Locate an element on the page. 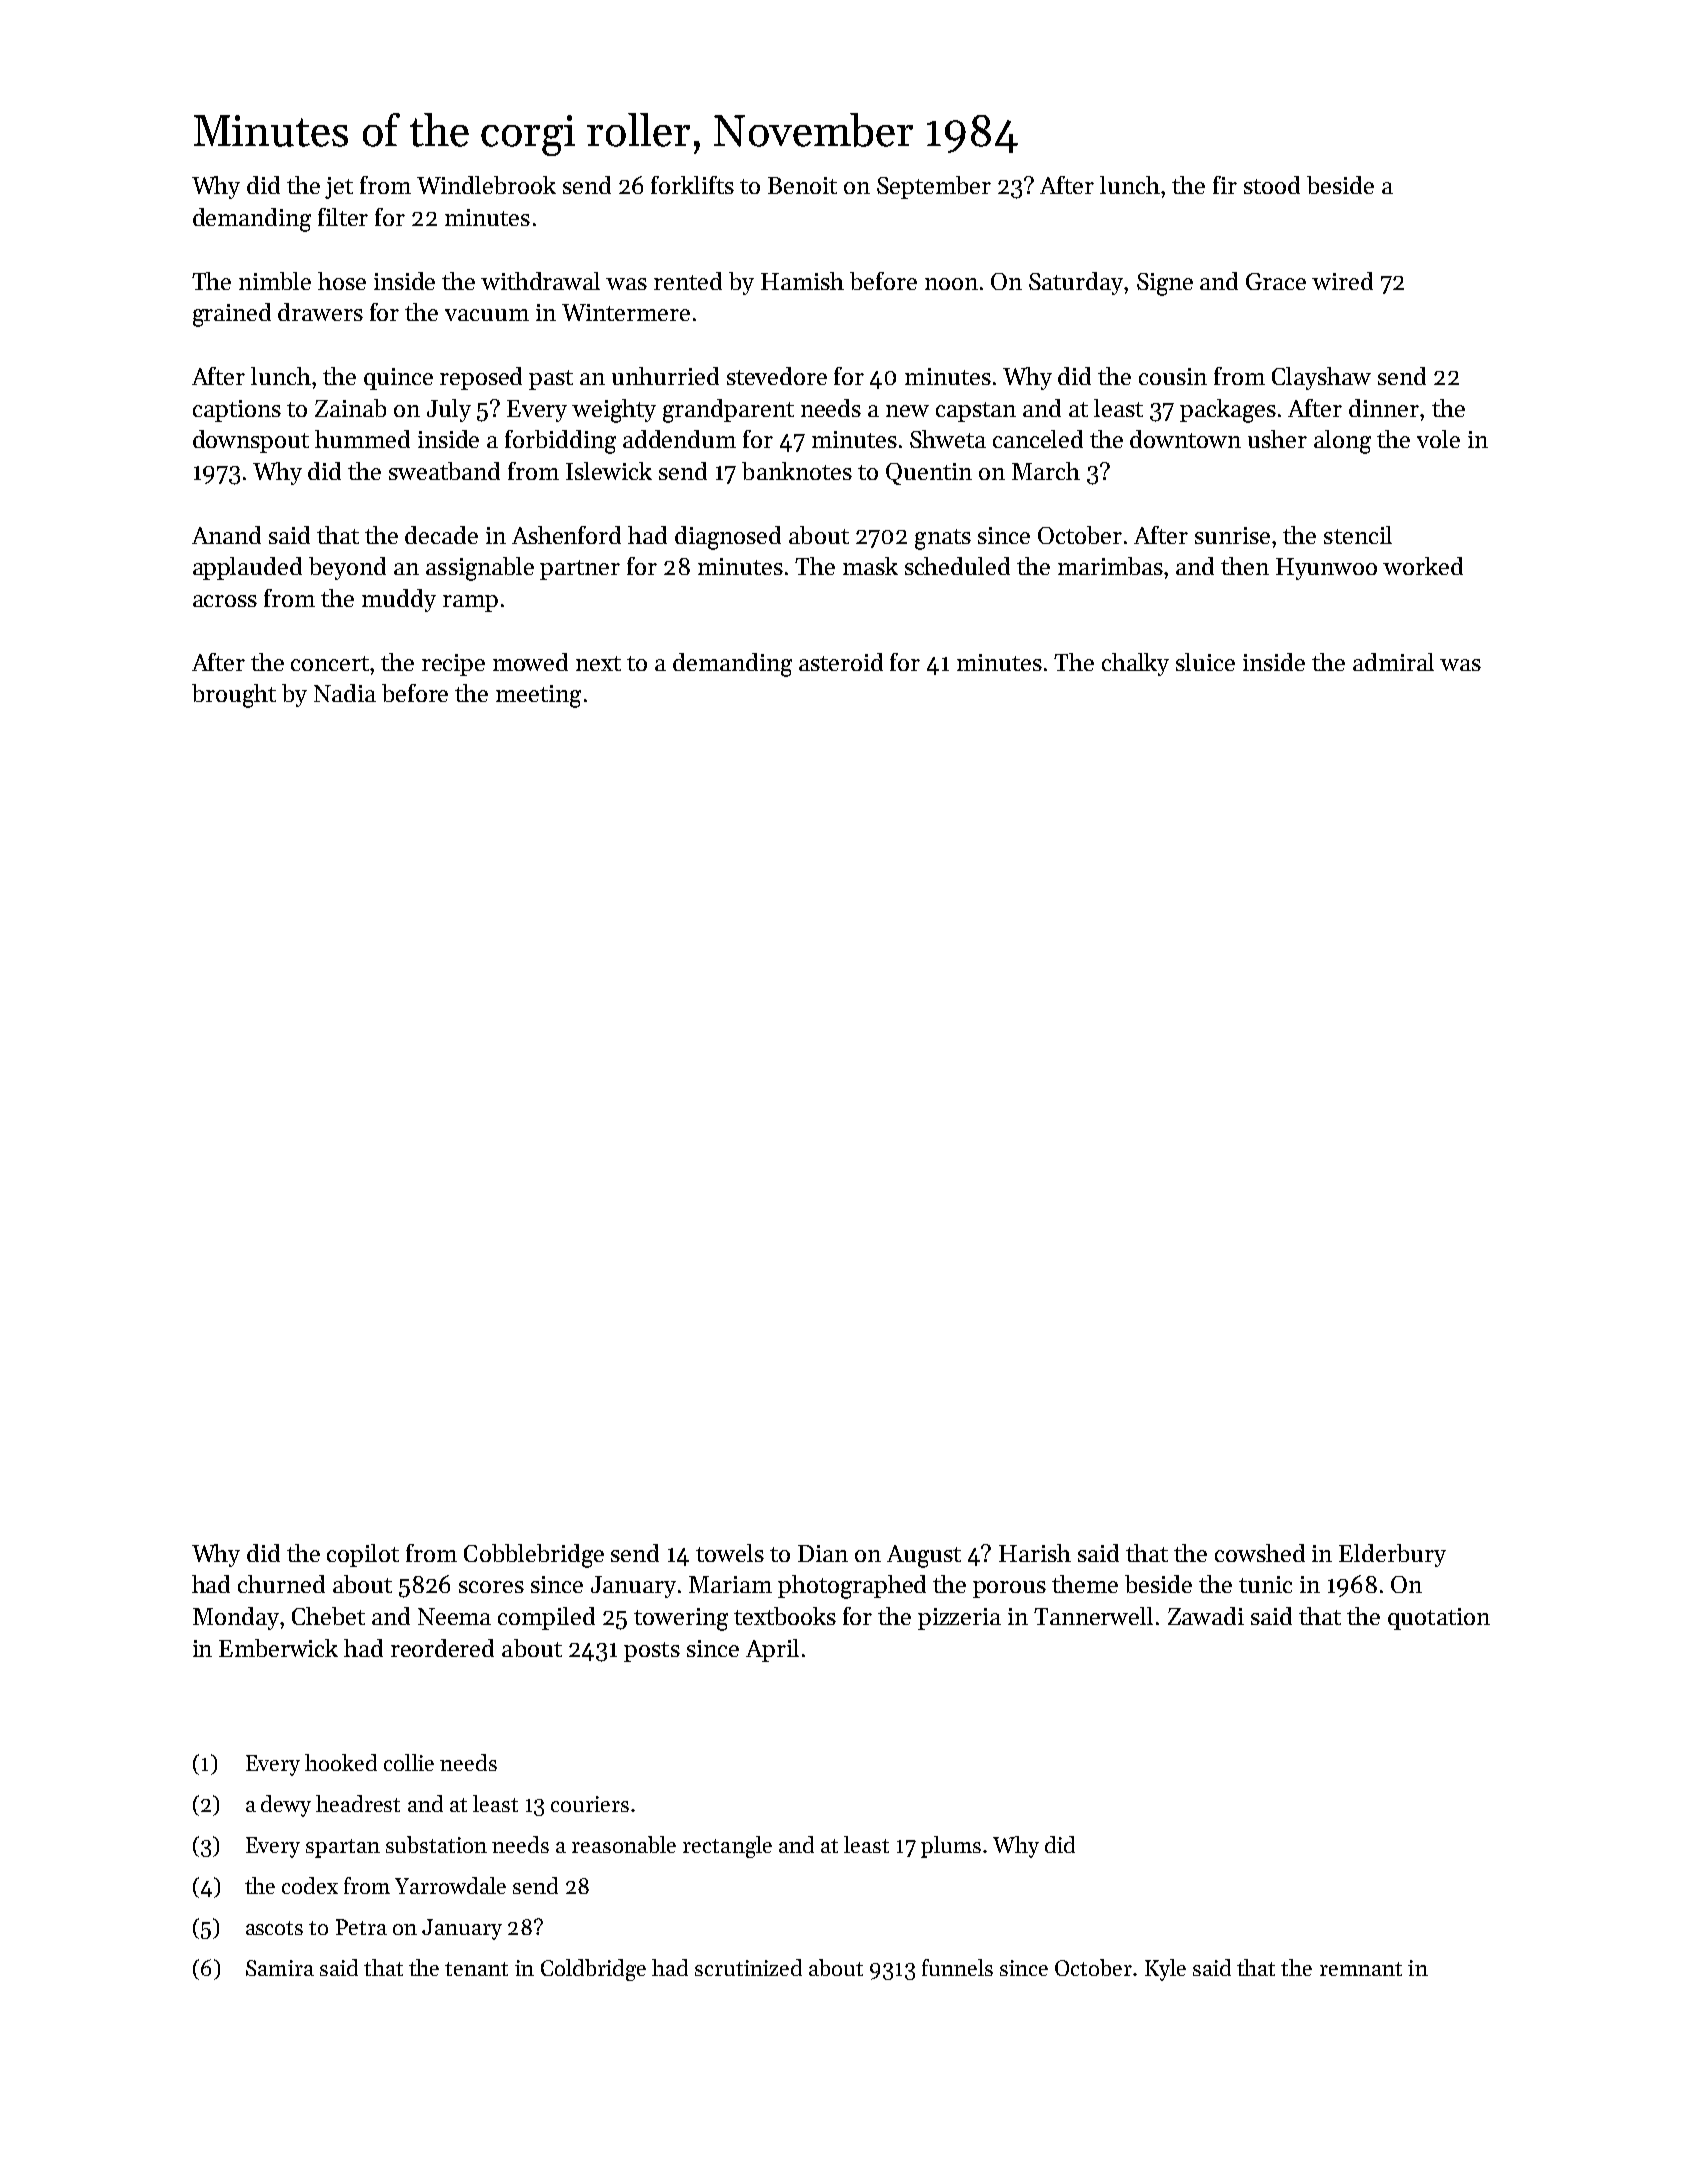 The height and width of the document is (2178, 1683). funnels is located at coordinates (957, 1967).
